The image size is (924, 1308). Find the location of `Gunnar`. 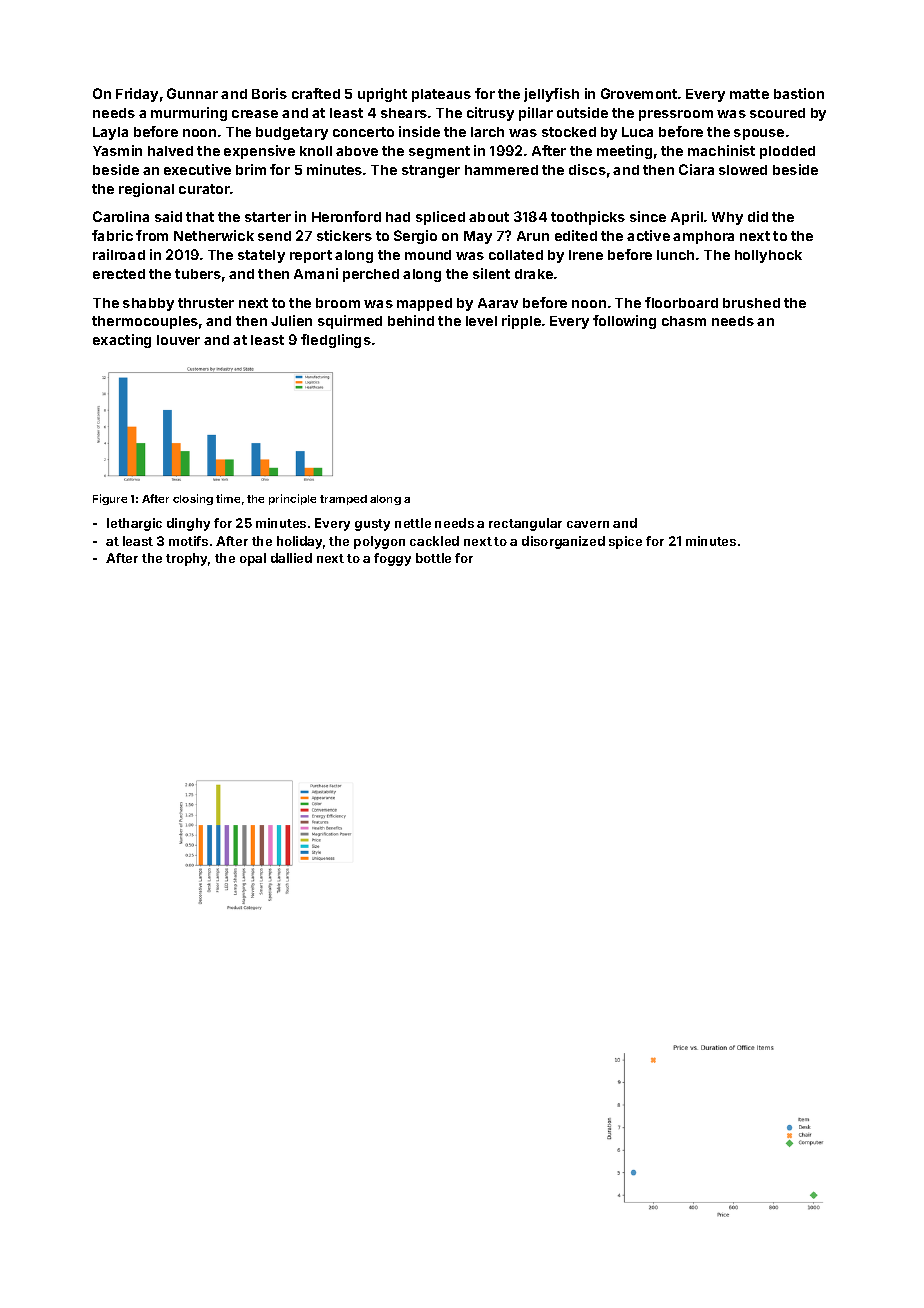

Gunnar is located at coordinates (192, 93).
